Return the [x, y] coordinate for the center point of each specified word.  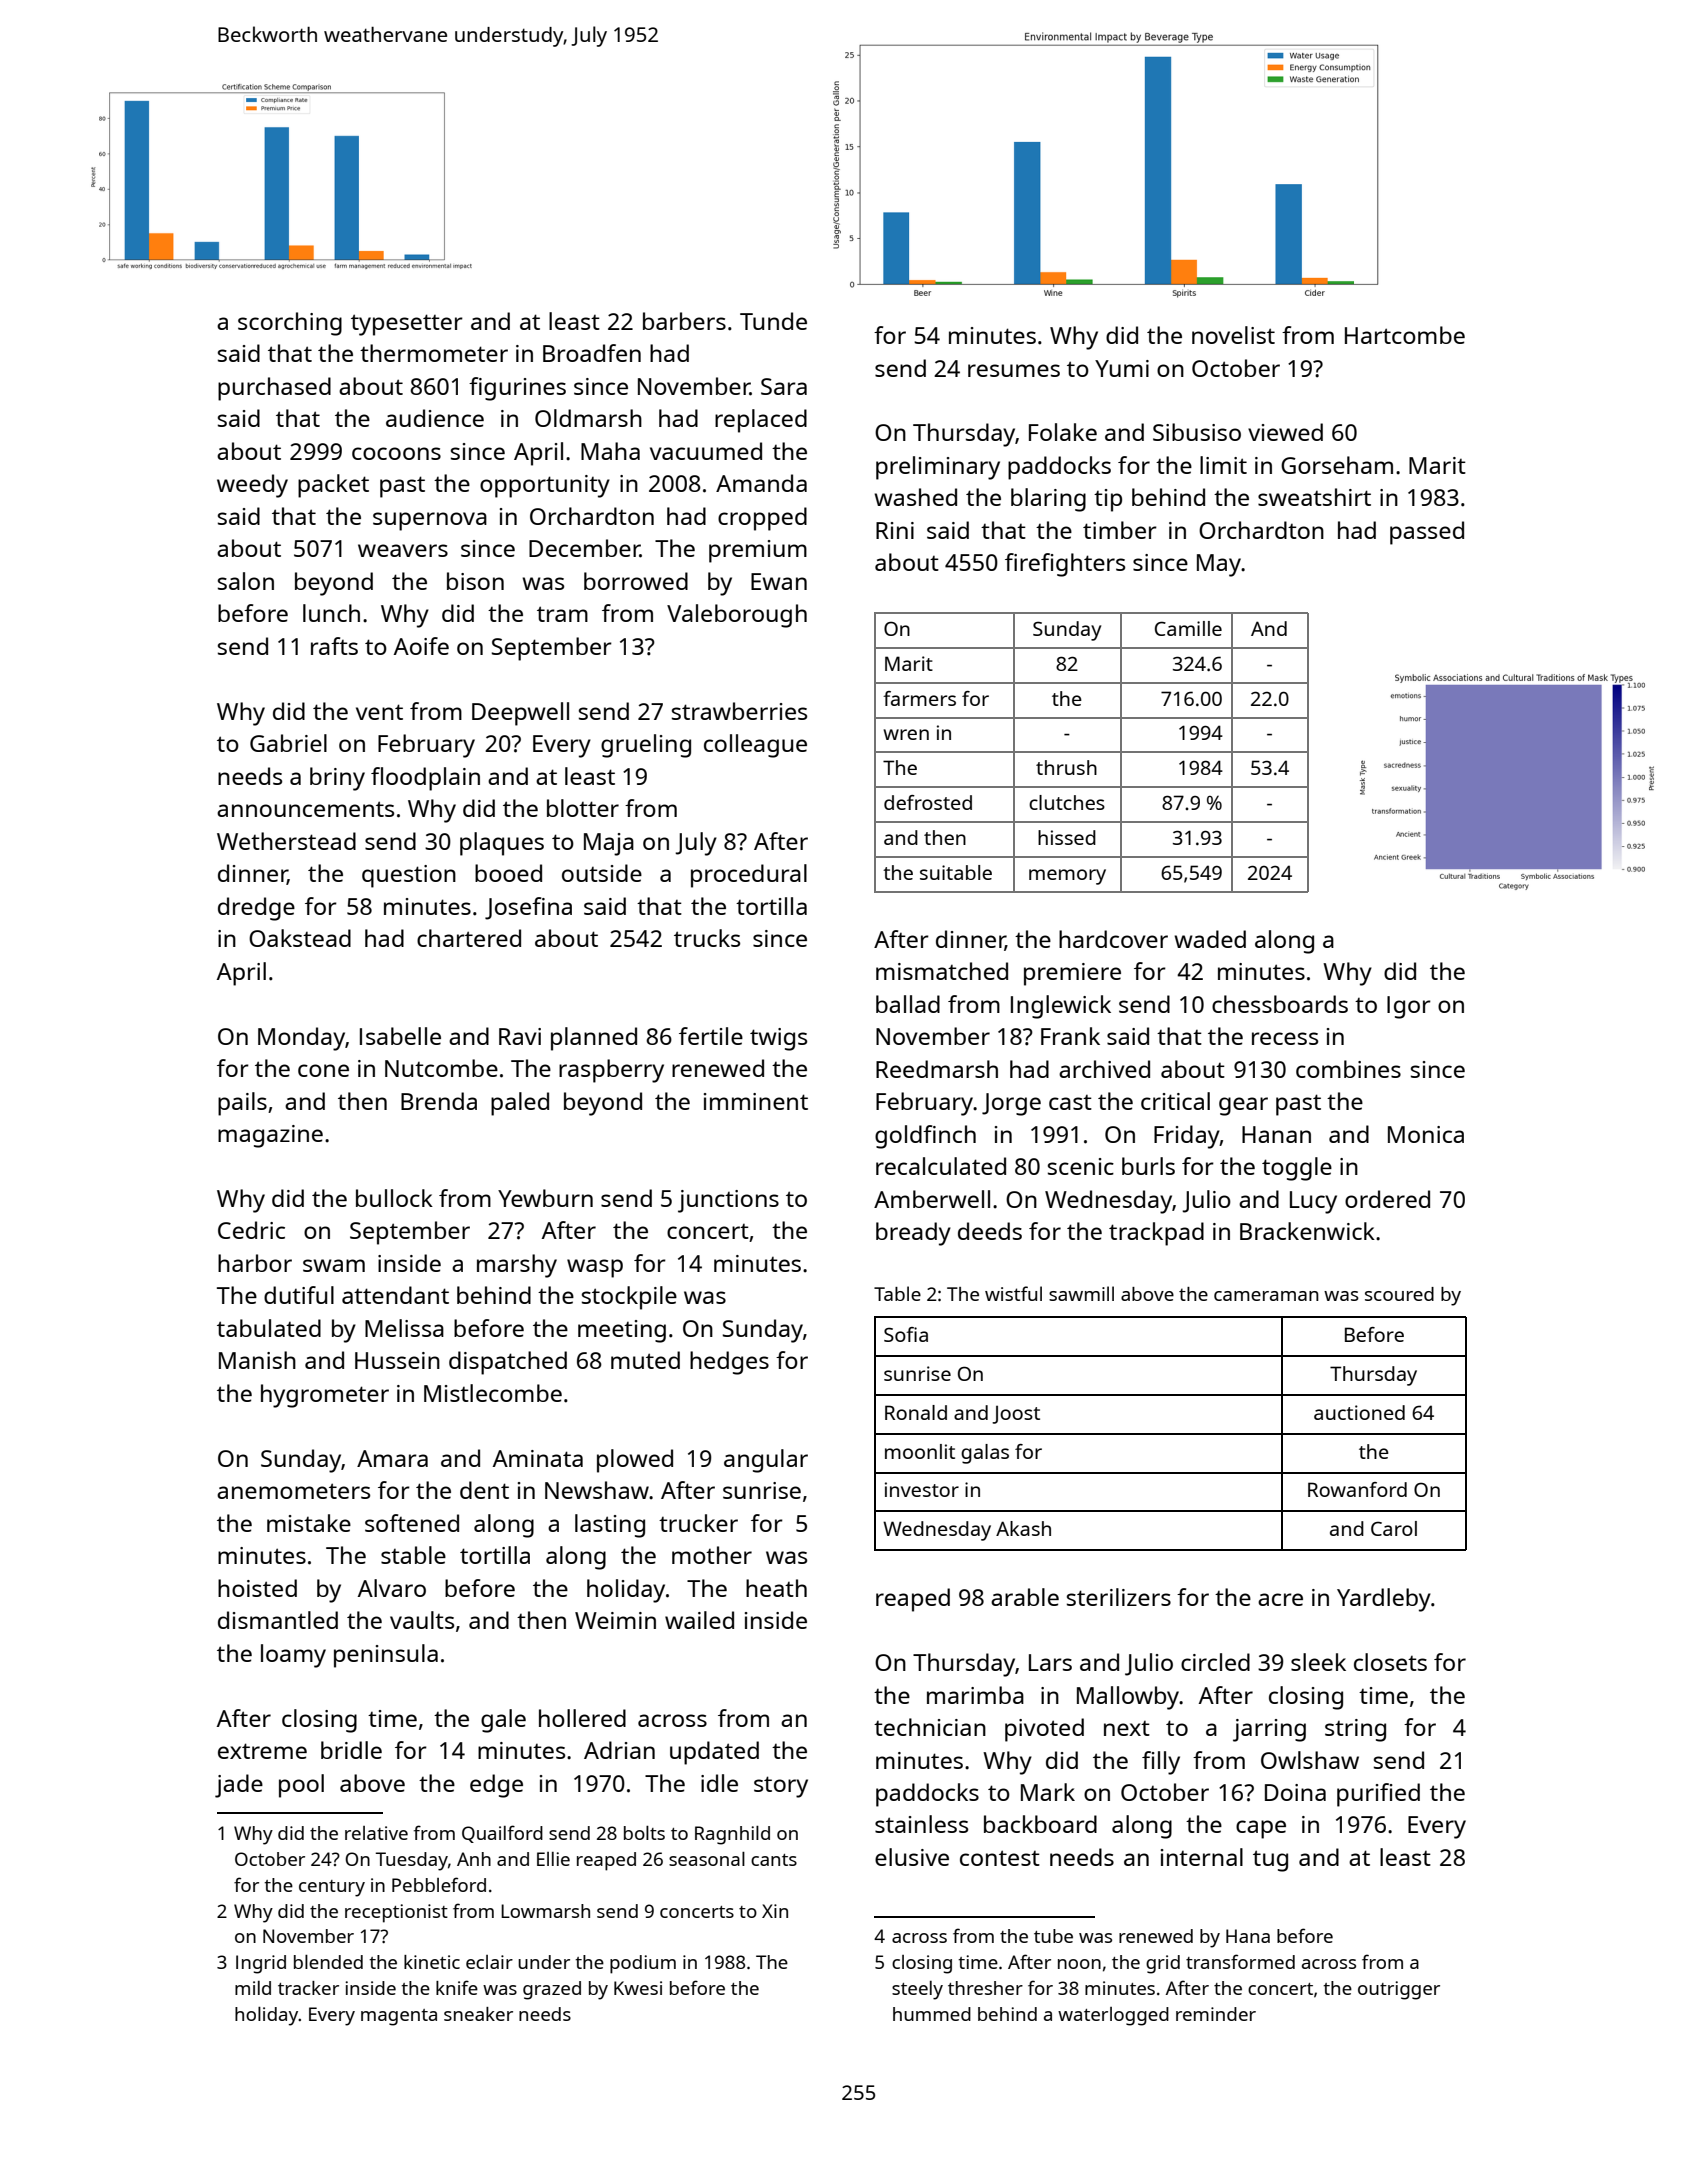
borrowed [636, 581]
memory [1067, 877]
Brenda [439, 1101]
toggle [1297, 1169]
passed [1427, 533]
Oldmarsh [588, 418]
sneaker [478, 2014]
